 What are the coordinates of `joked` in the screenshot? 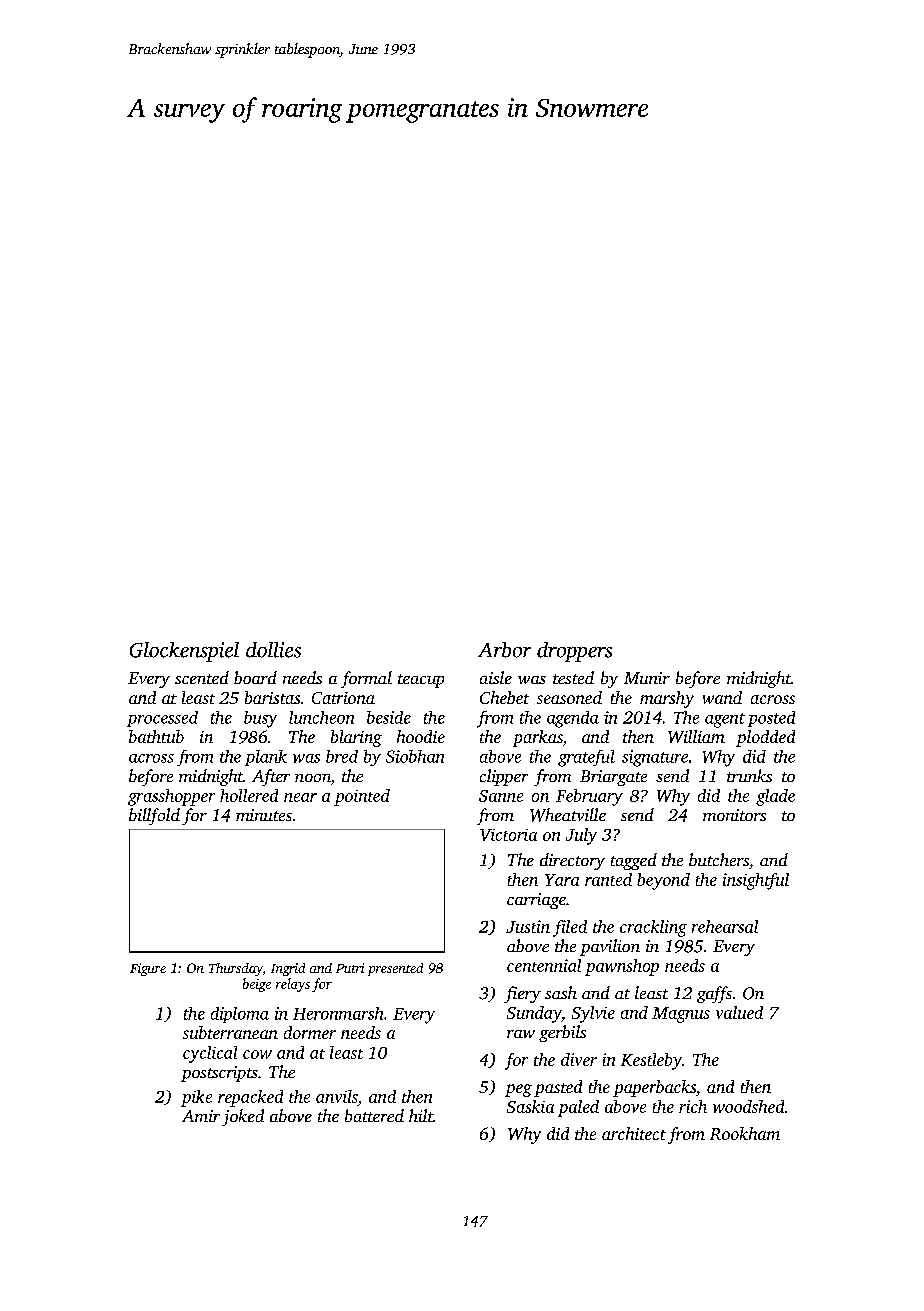 It's located at (243, 1117).
